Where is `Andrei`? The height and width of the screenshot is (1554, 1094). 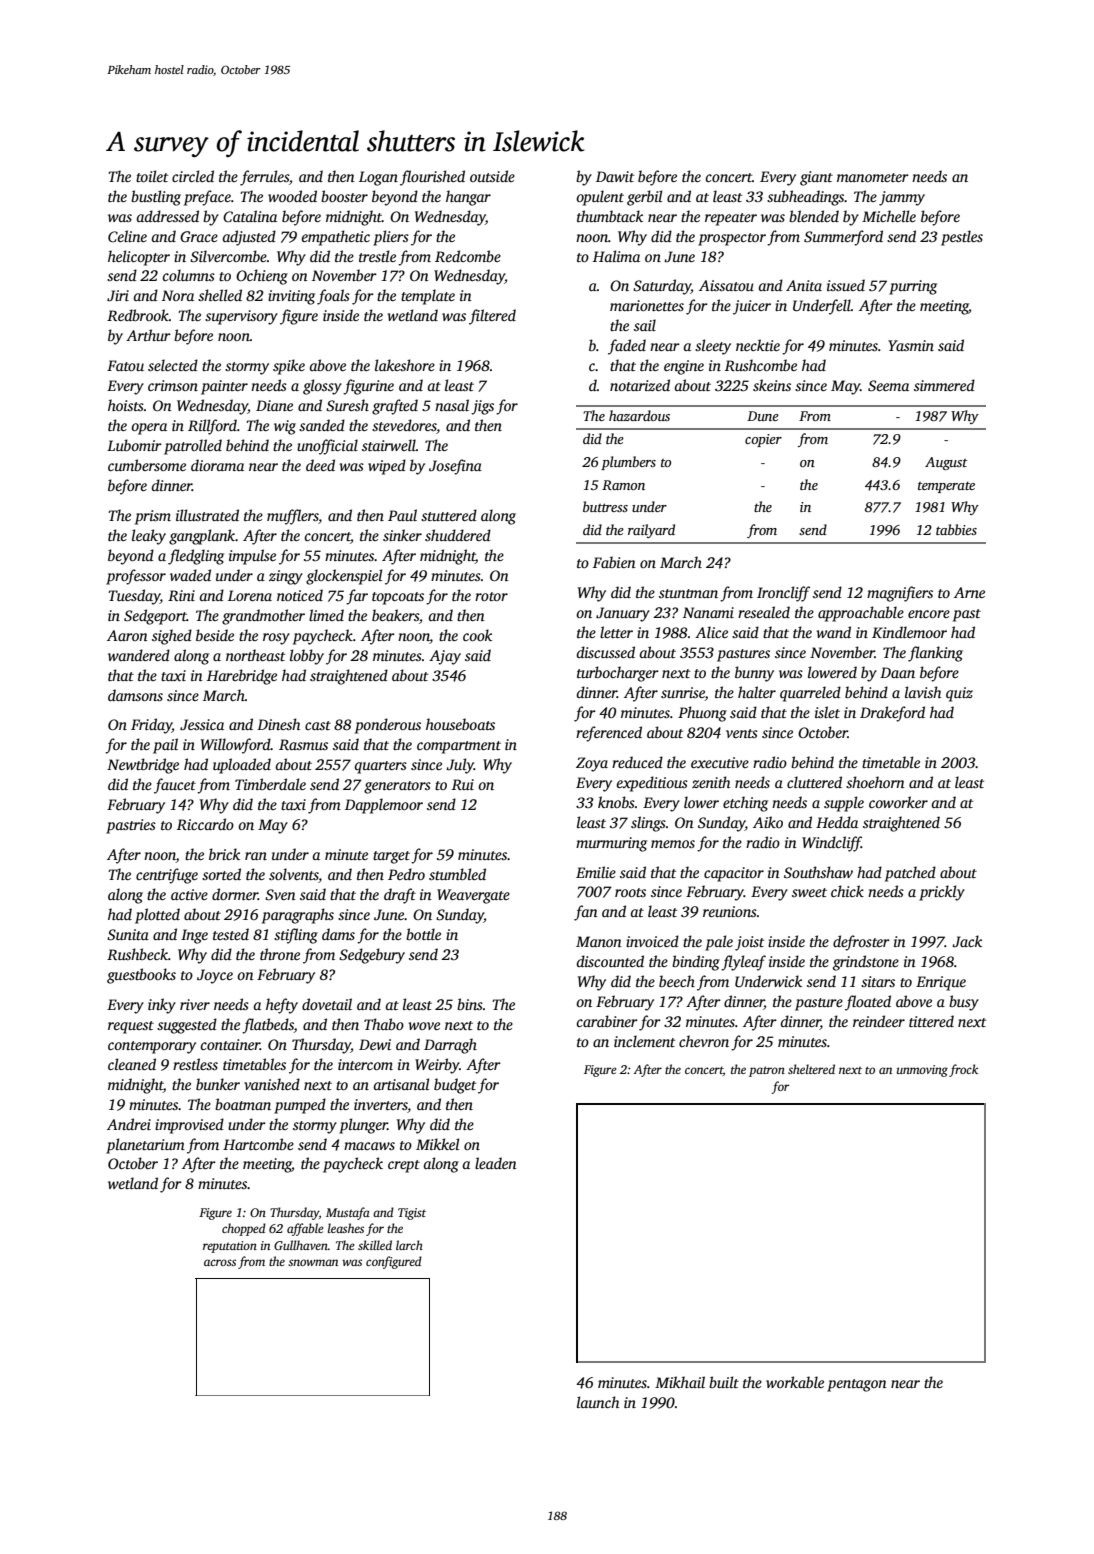
Andrei is located at coordinates (129, 1124).
